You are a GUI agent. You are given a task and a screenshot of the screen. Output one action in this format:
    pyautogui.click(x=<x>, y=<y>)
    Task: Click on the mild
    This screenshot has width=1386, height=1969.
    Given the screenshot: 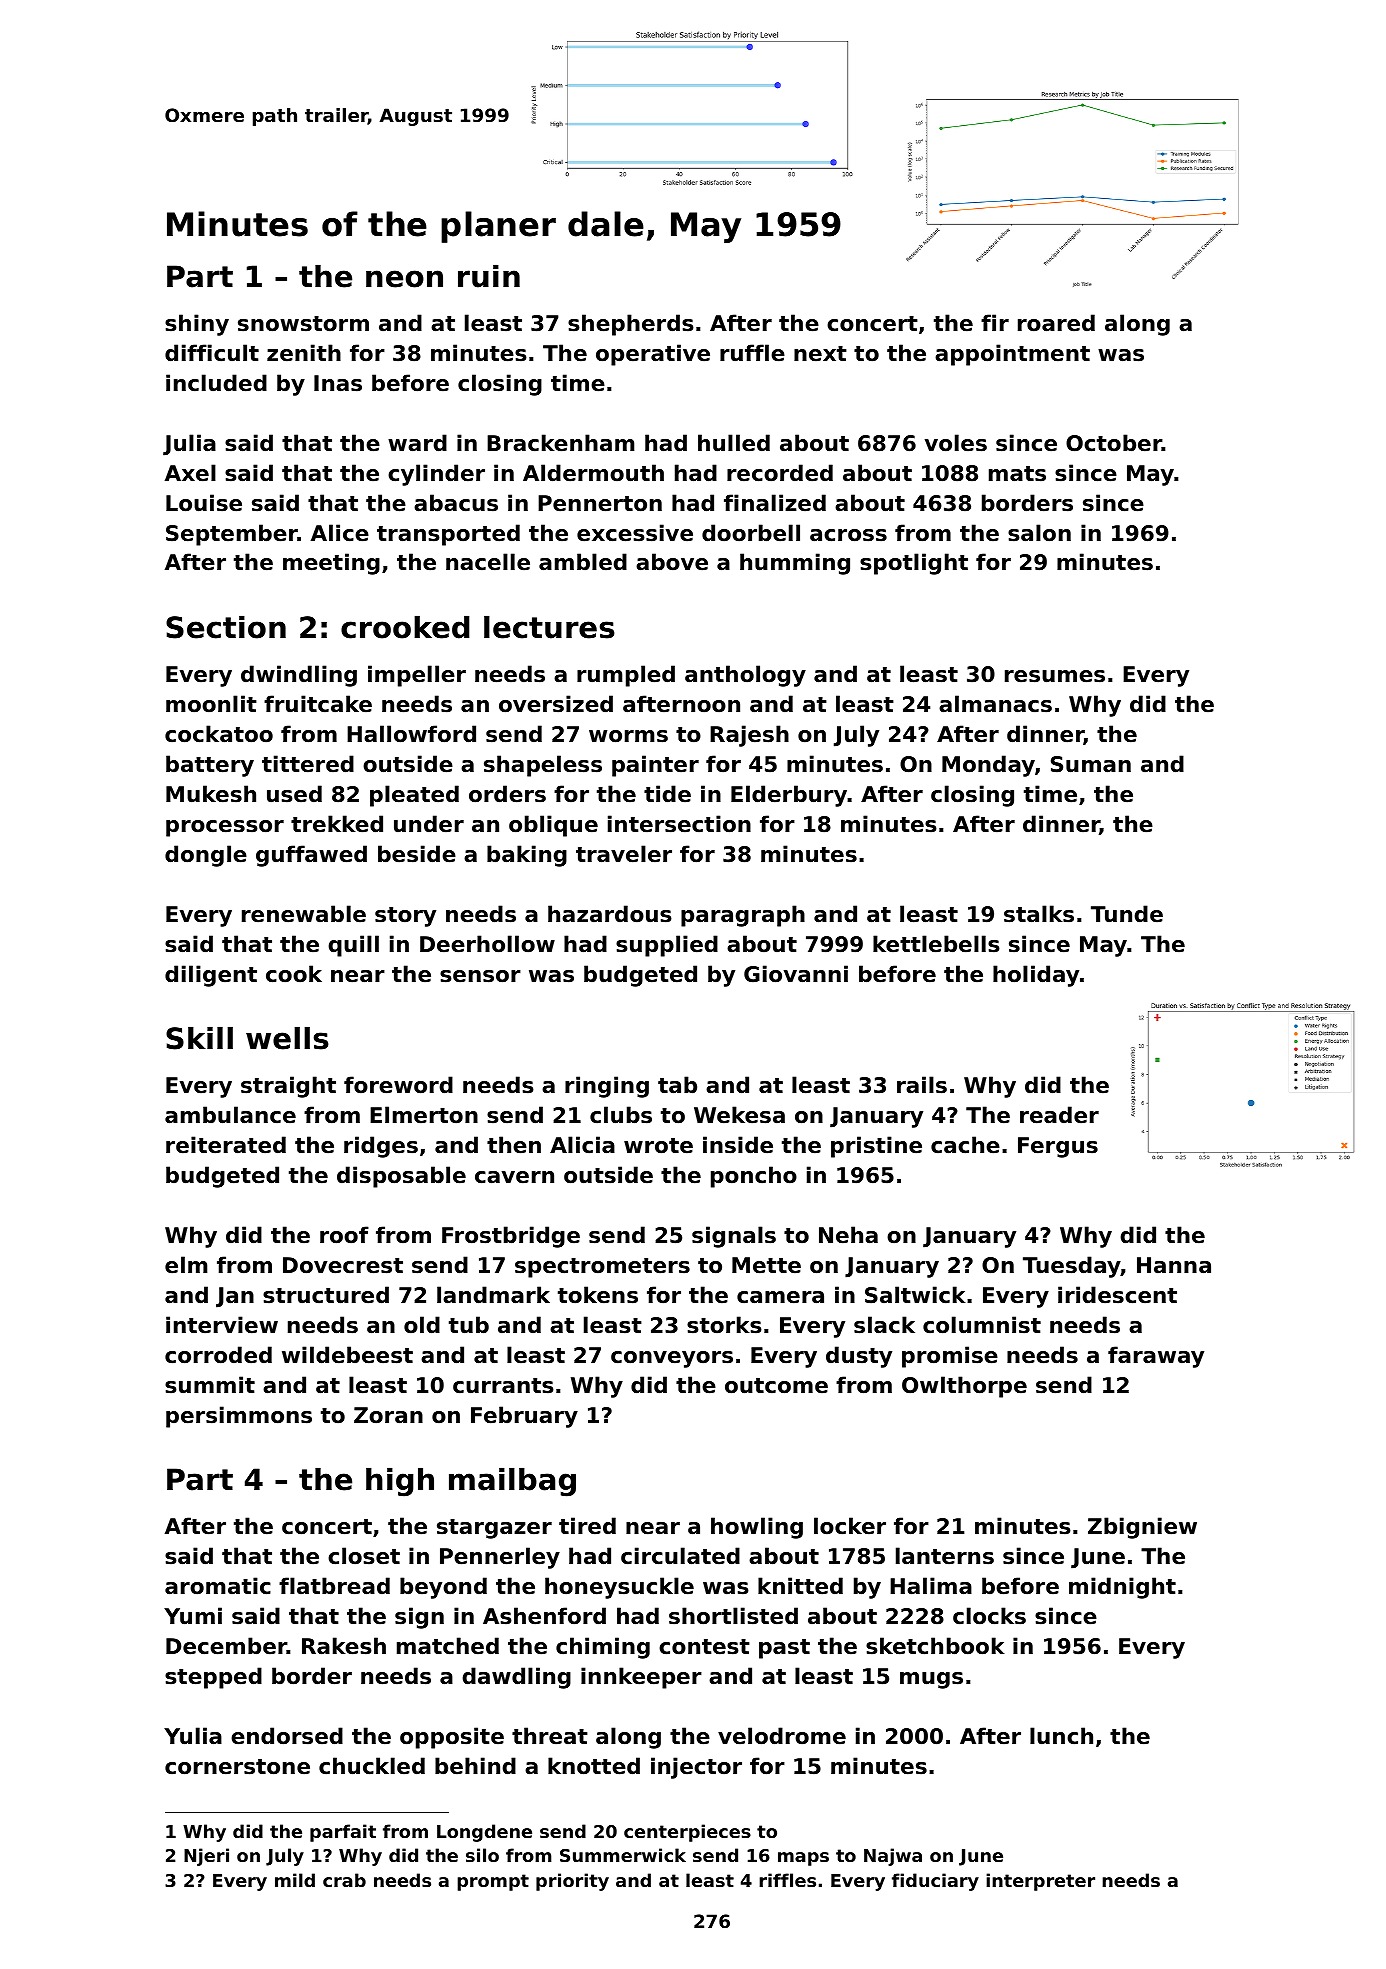 What is the action you would take?
    pyautogui.click(x=295, y=1880)
